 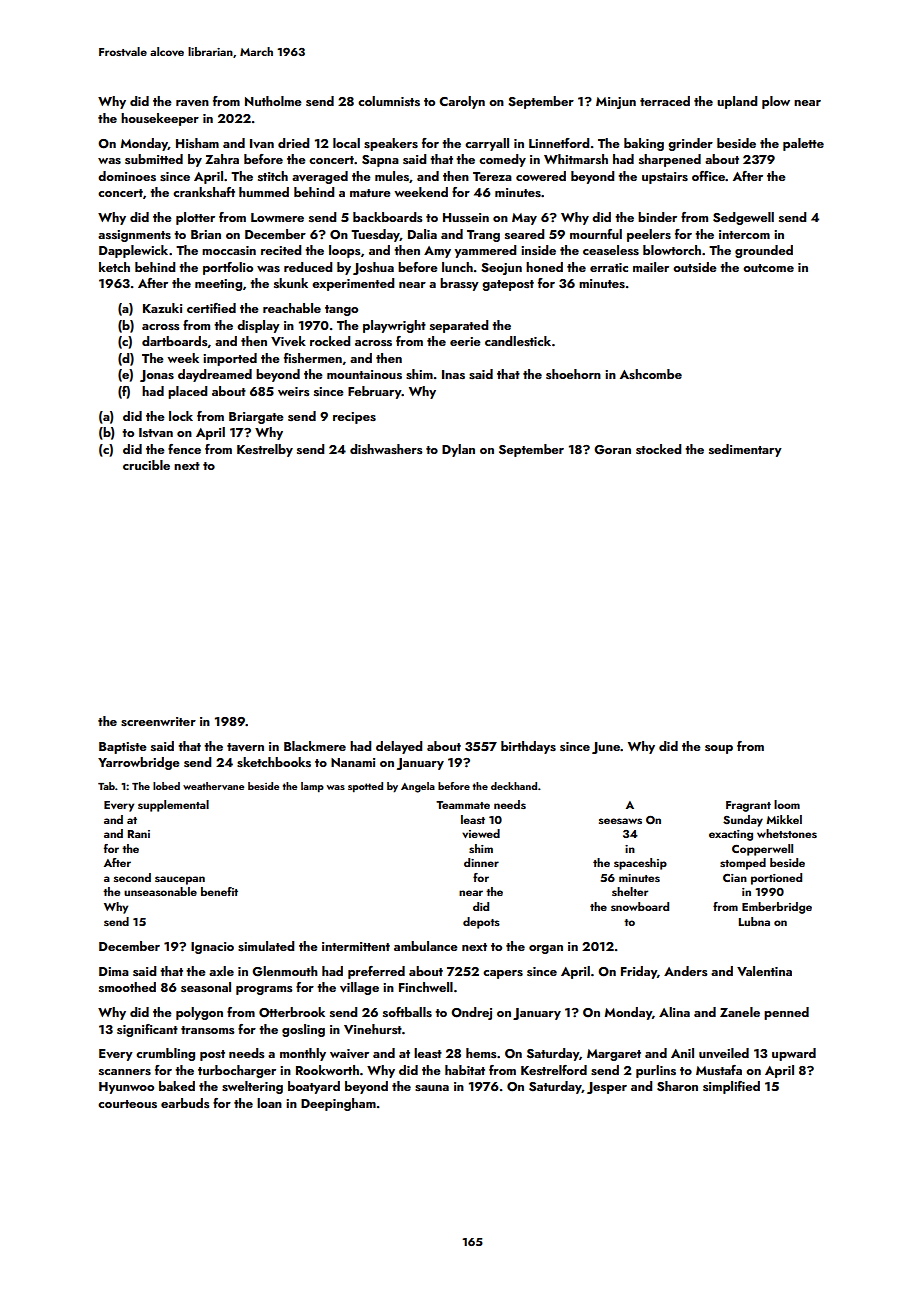 I want to click on baked, so click(x=177, y=1086).
